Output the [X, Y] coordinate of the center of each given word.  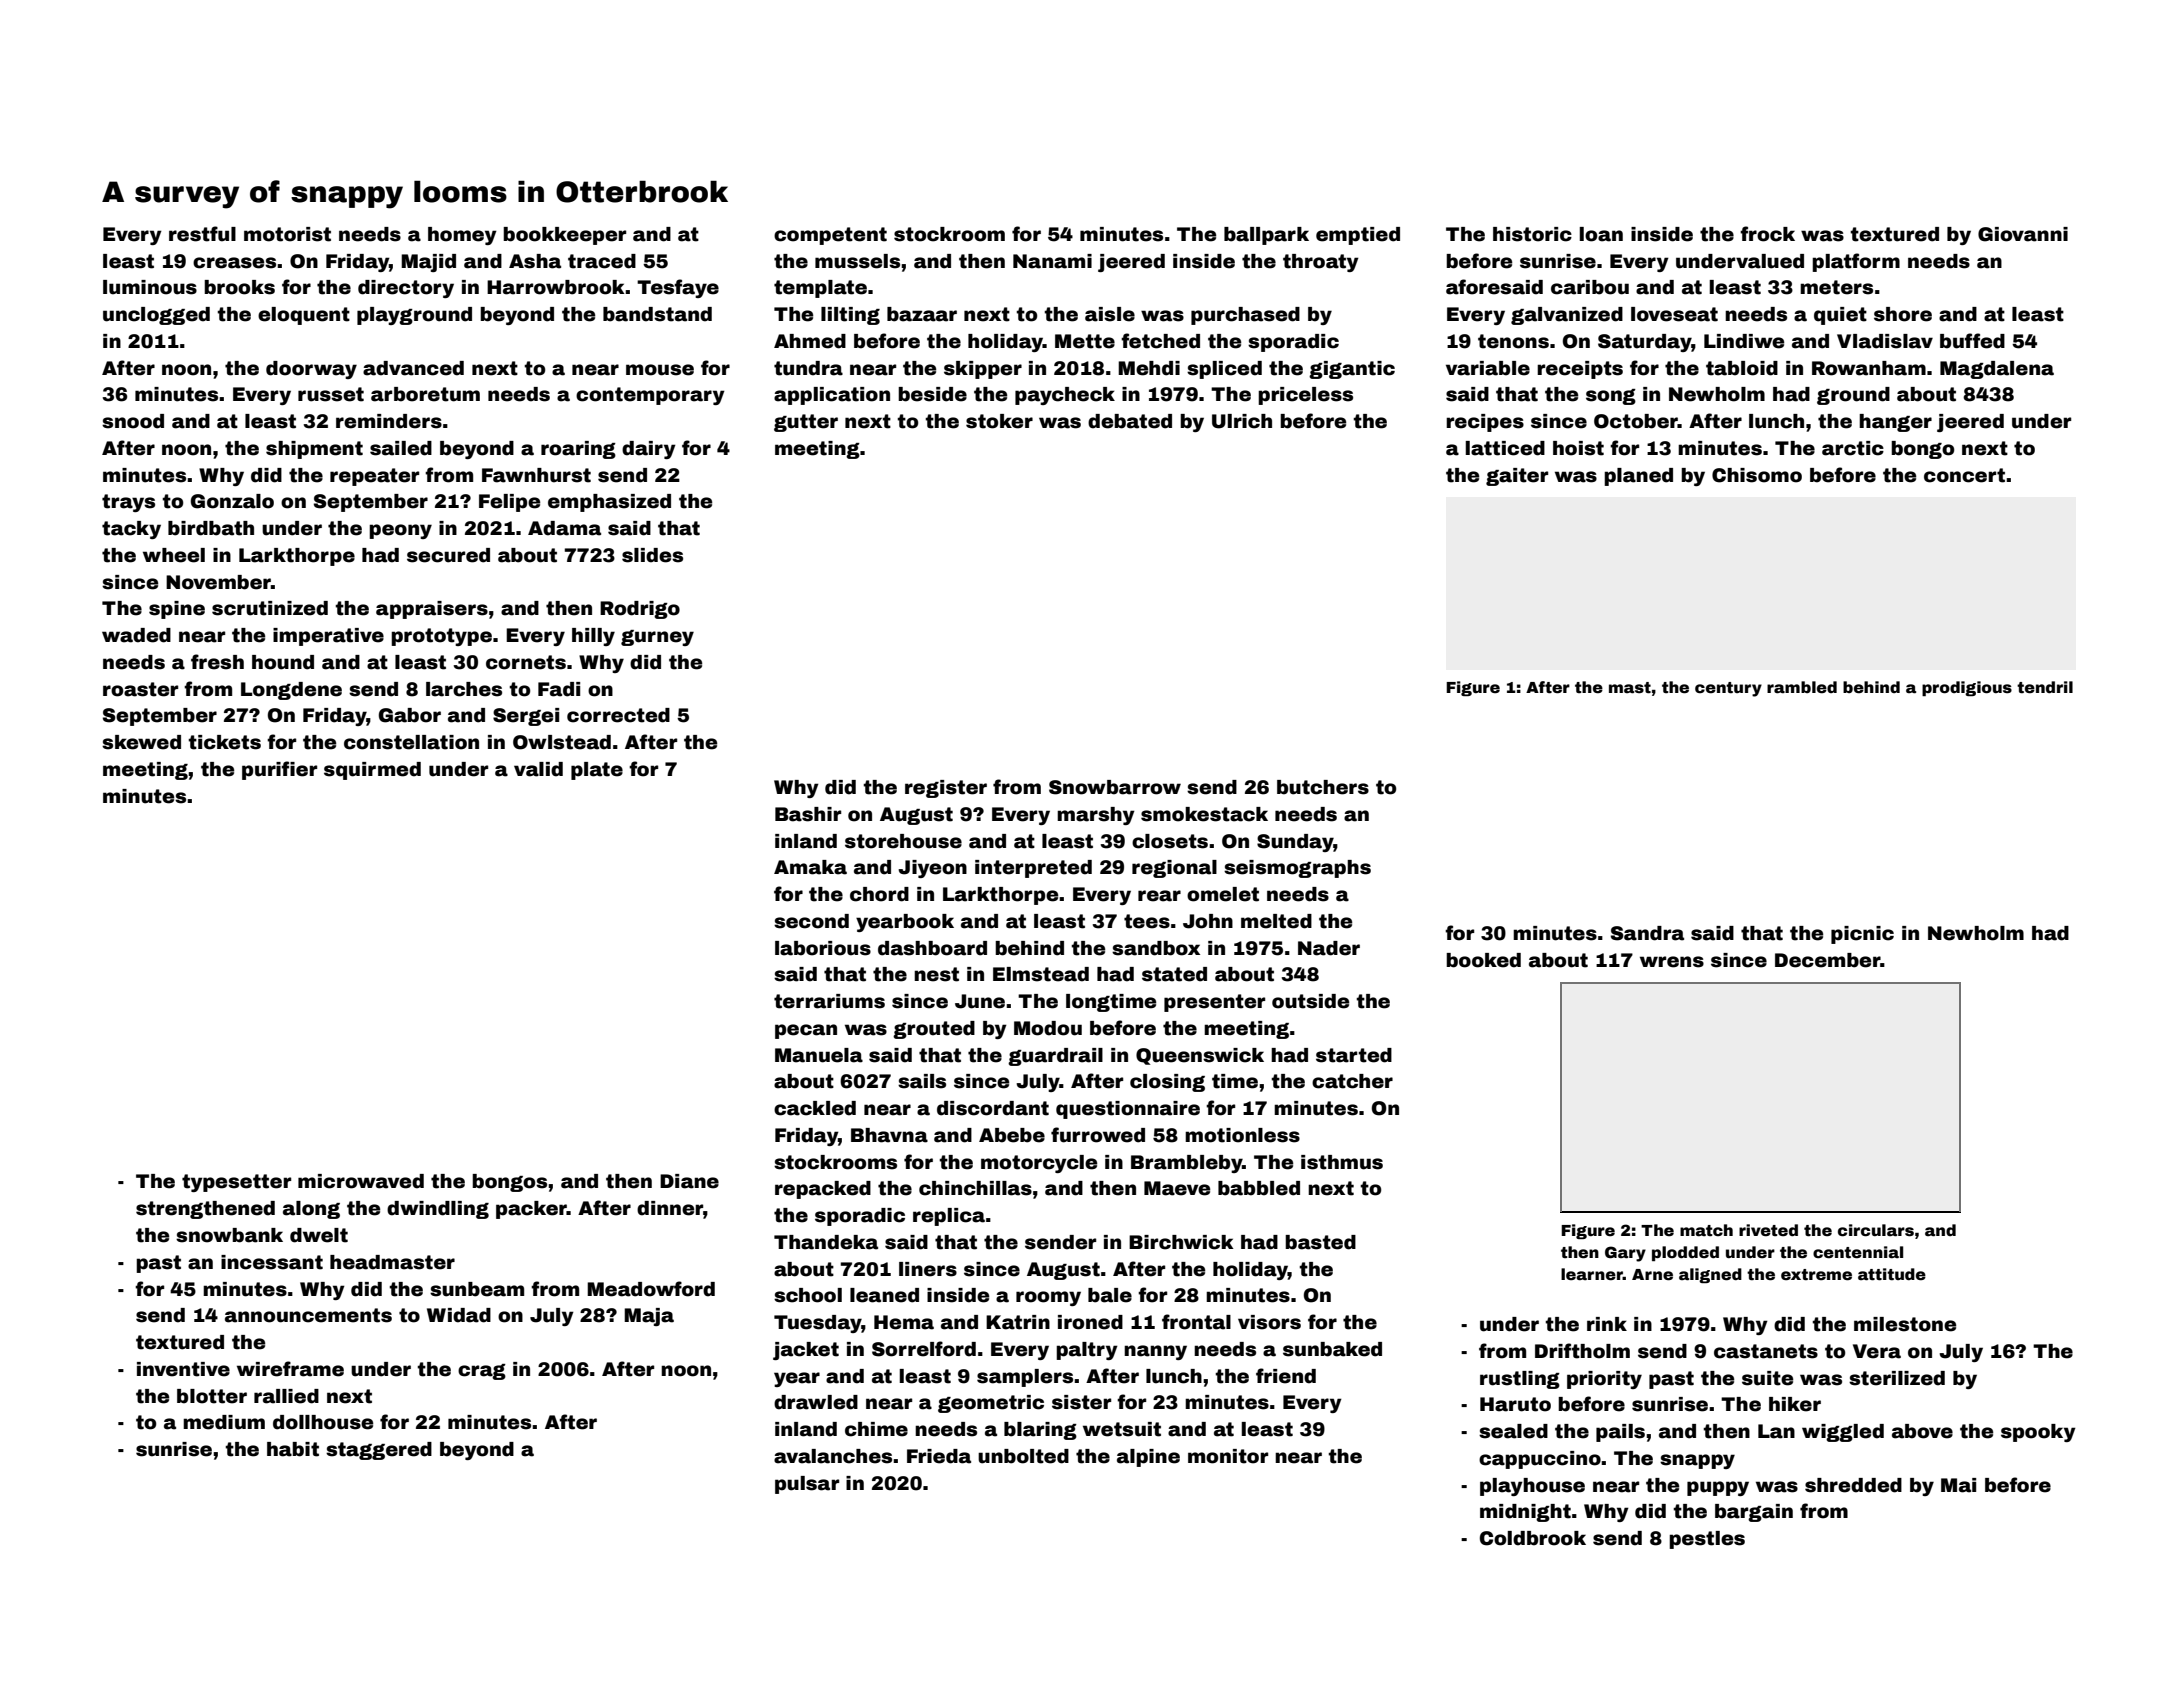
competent [830, 236]
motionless [1242, 1135]
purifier [279, 770]
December [1828, 960]
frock [1767, 234]
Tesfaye [678, 288]
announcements [308, 1315]
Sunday [1295, 843]
